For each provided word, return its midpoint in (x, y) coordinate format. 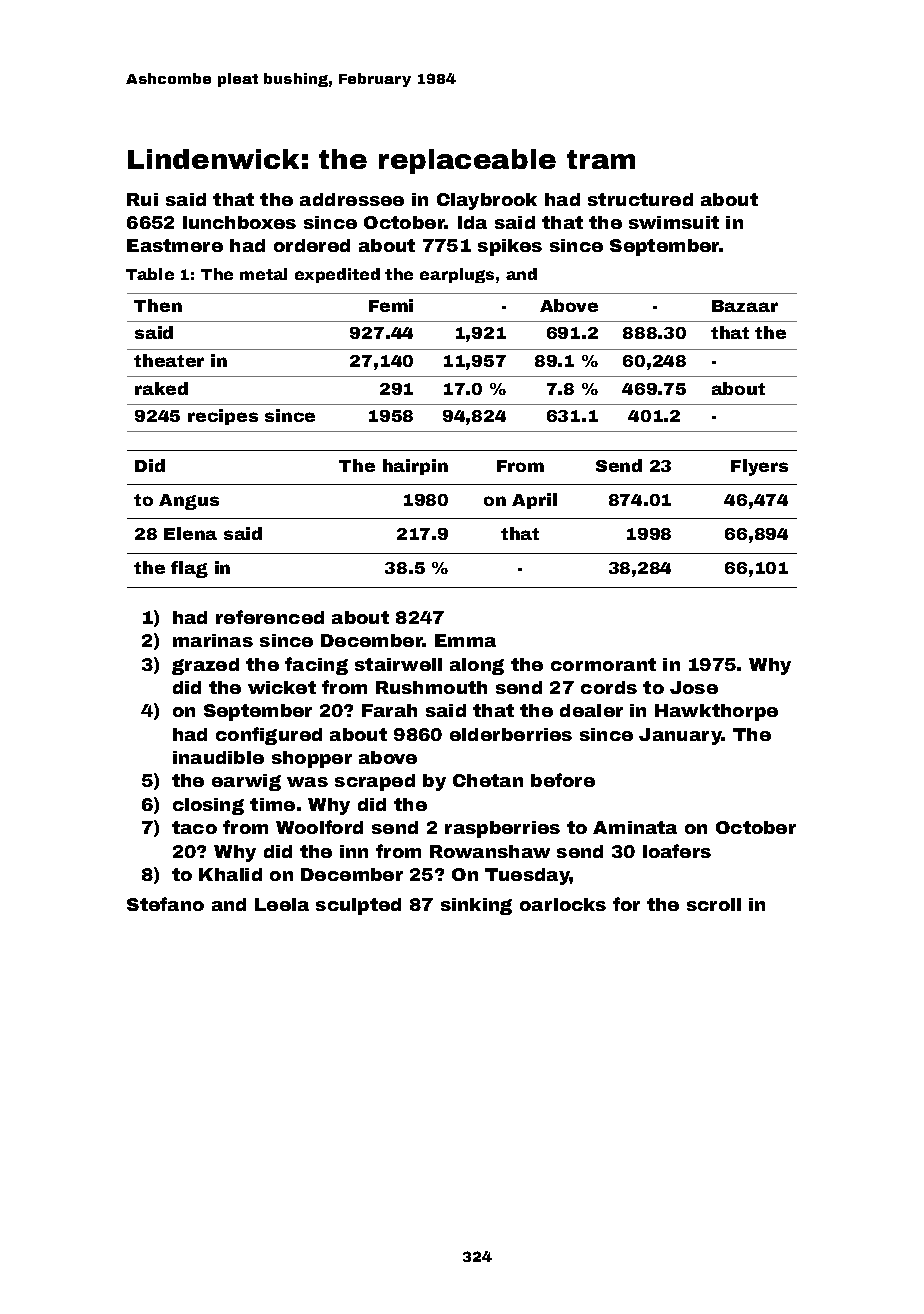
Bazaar (745, 306)
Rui (142, 199)
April (534, 501)
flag (189, 569)
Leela (282, 904)
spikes (510, 247)
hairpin (415, 467)
